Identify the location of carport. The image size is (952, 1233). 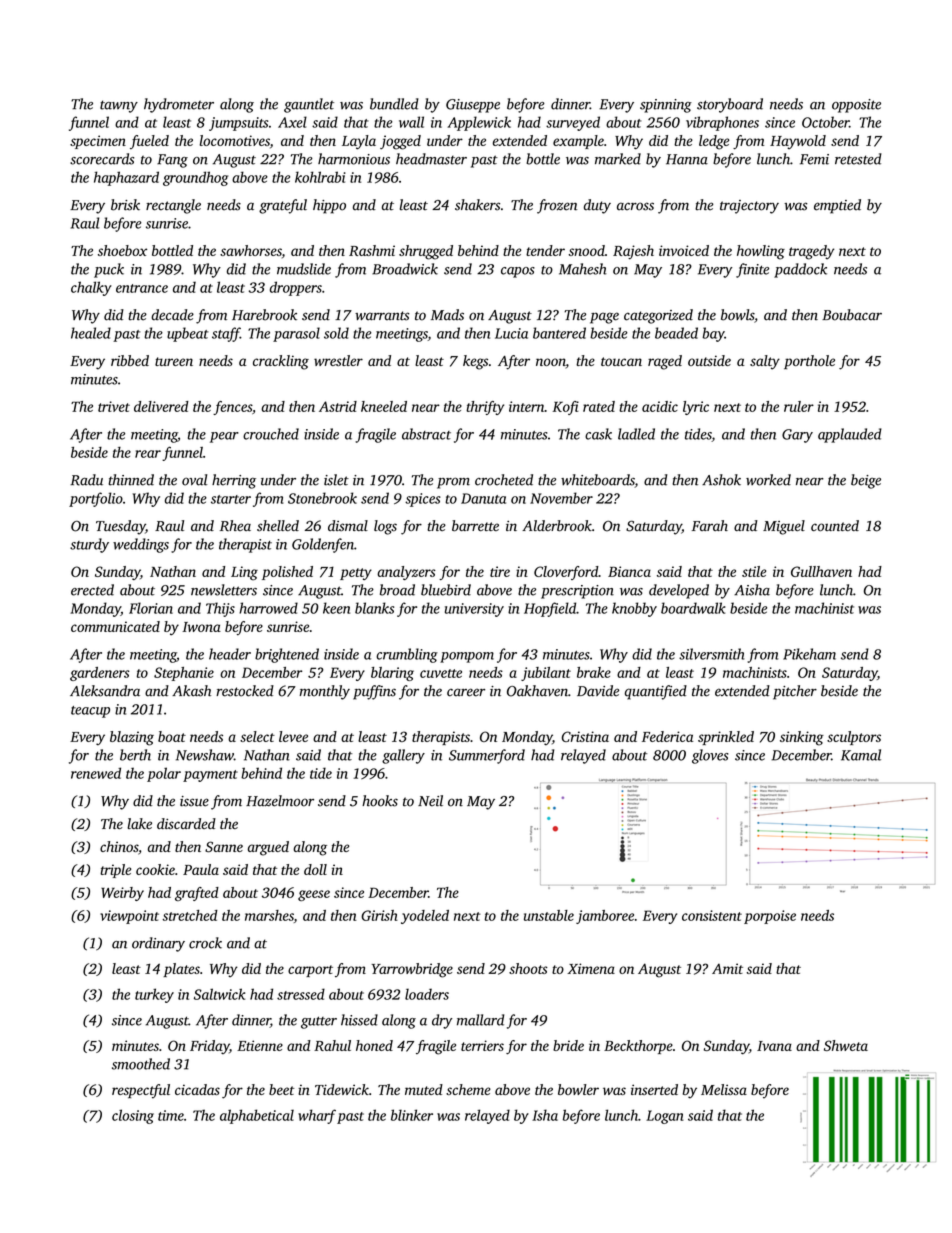
(310, 971).
